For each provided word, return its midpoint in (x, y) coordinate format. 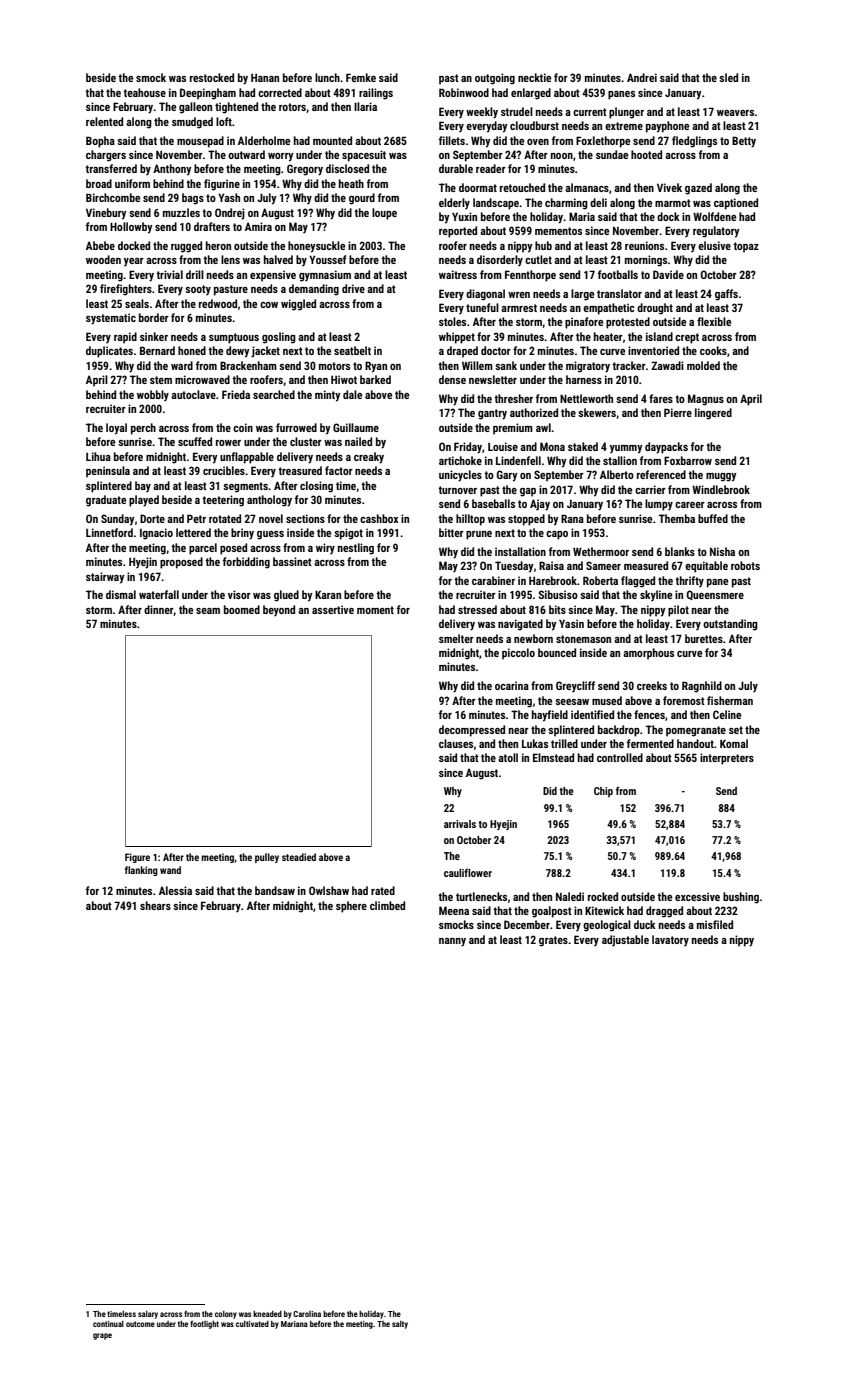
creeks (652, 685)
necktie (534, 77)
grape (102, 1336)
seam (208, 611)
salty (400, 1325)
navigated (520, 625)
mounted (332, 140)
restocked (212, 77)
